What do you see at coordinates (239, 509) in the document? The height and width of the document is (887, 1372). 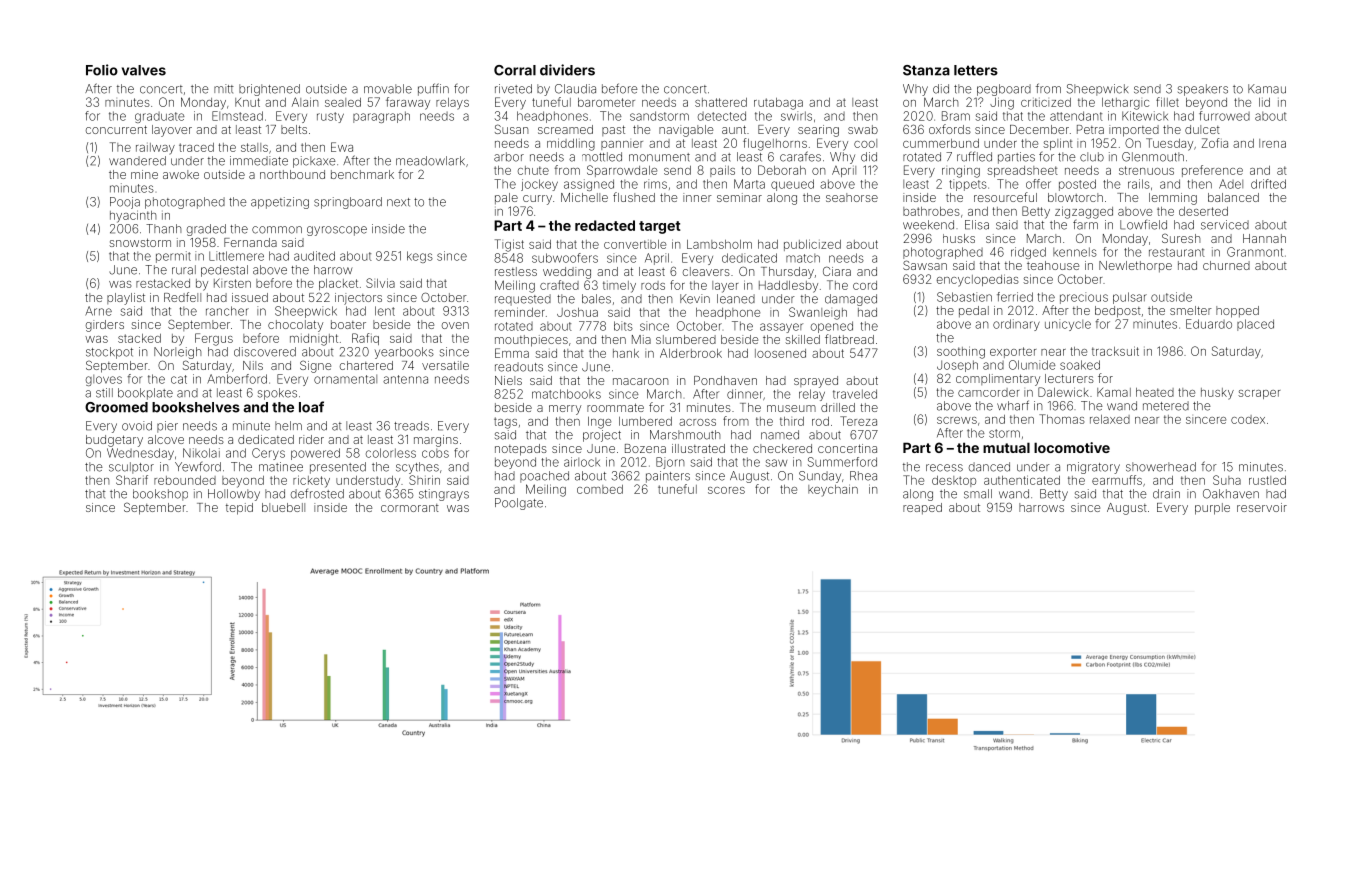 I see `tepid` at bounding box center [239, 509].
